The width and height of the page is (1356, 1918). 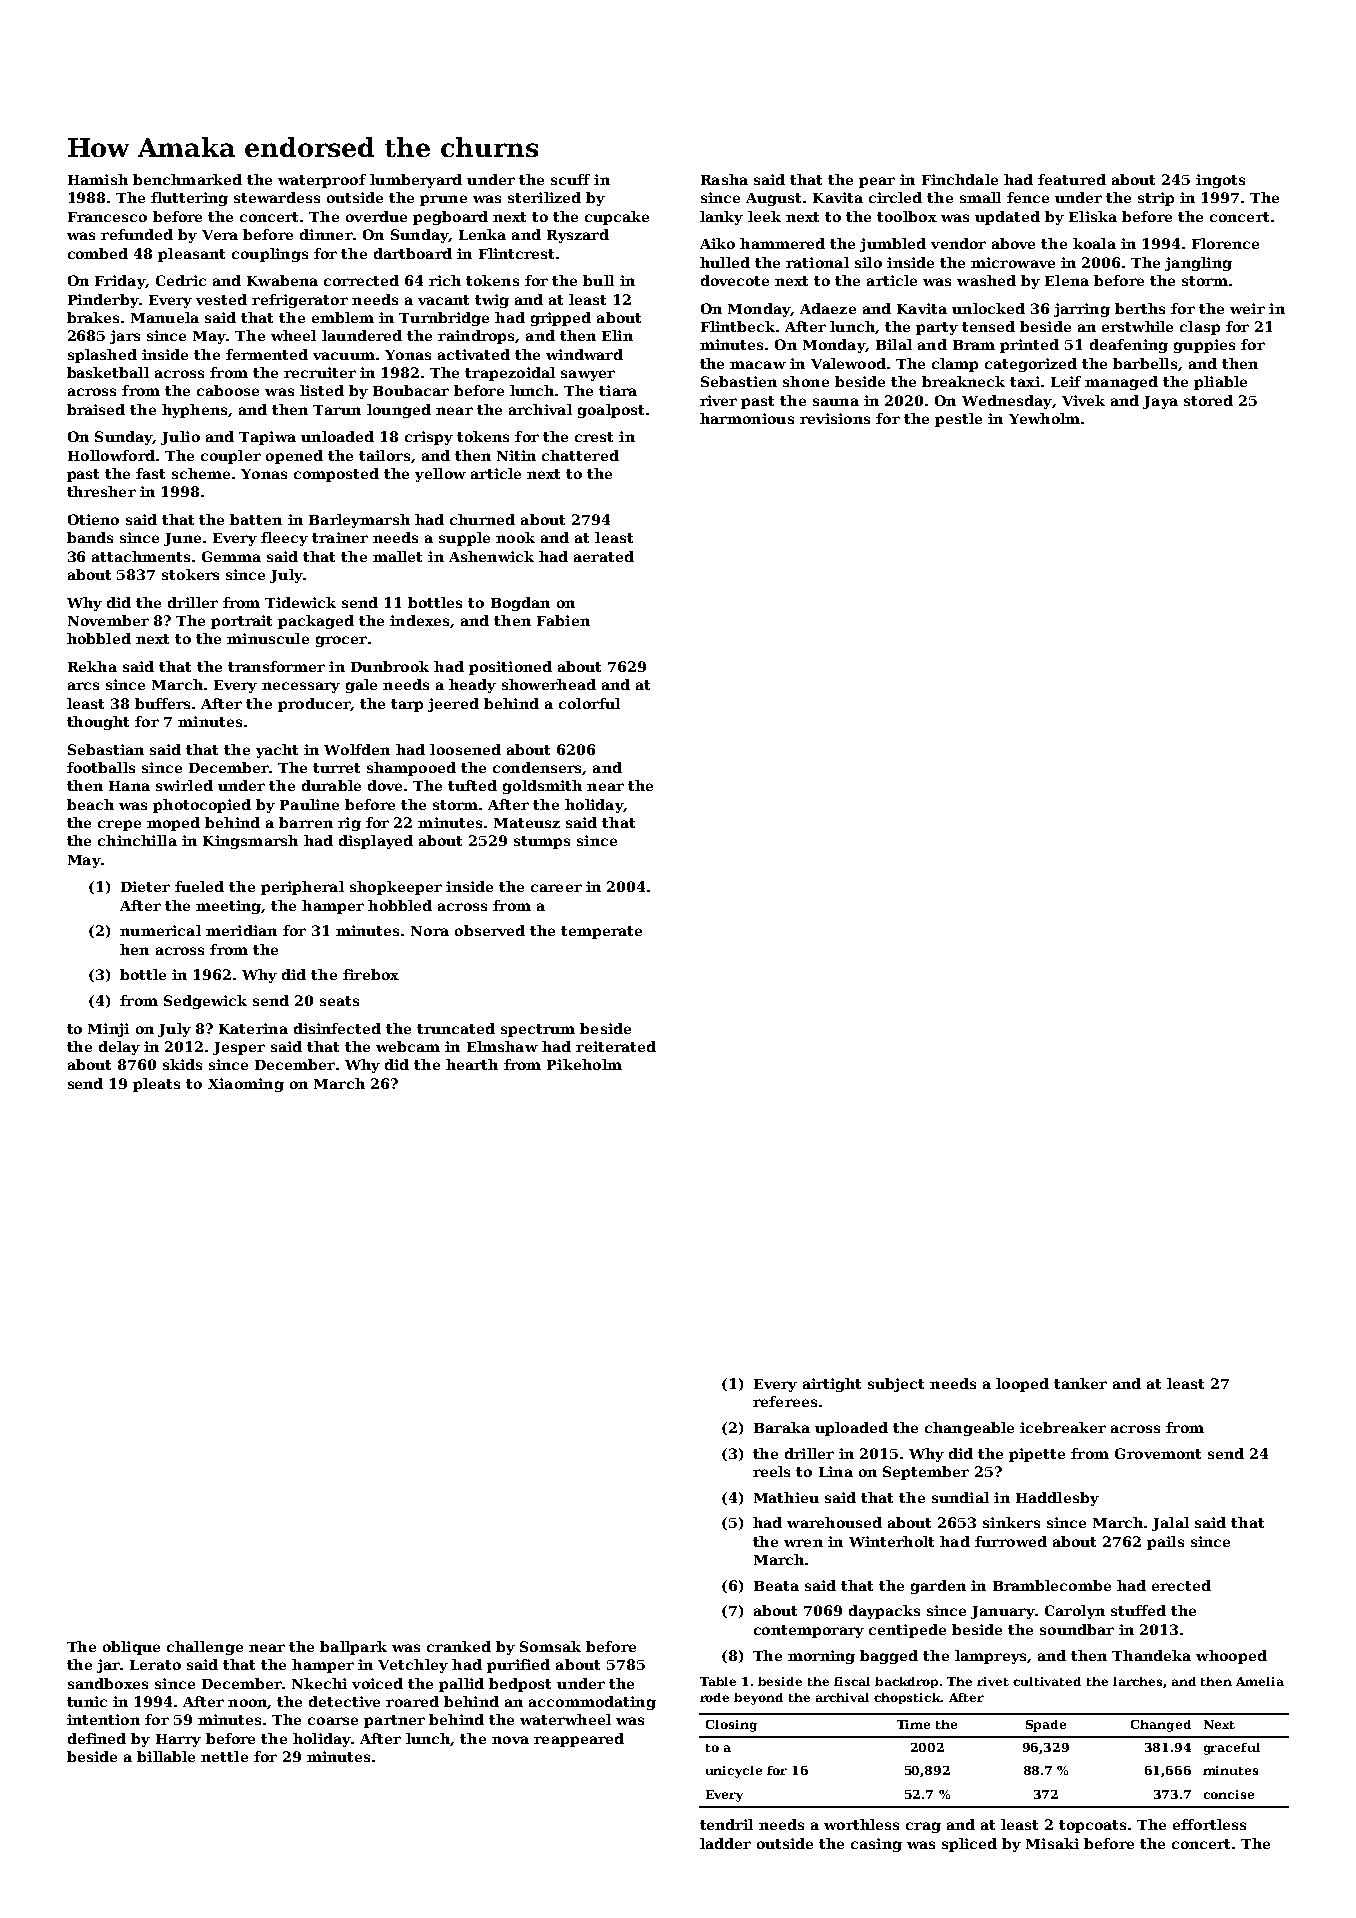 I want to click on reiterated, so click(x=616, y=1046).
